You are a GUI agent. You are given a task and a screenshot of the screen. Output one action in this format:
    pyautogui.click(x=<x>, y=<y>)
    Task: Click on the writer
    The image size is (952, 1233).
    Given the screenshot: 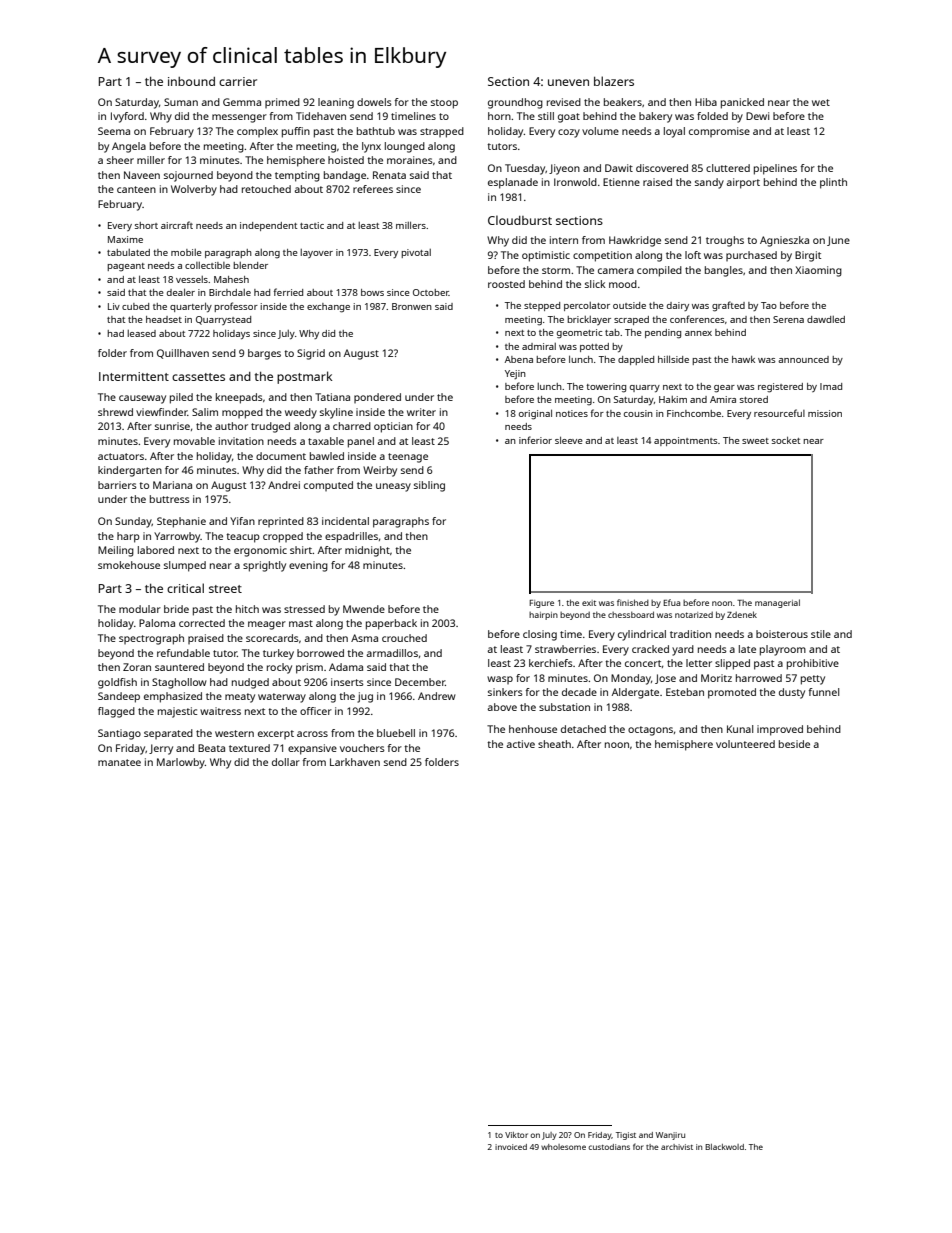 What is the action you would take?
    pyautogui.click(x=421, y=412)
